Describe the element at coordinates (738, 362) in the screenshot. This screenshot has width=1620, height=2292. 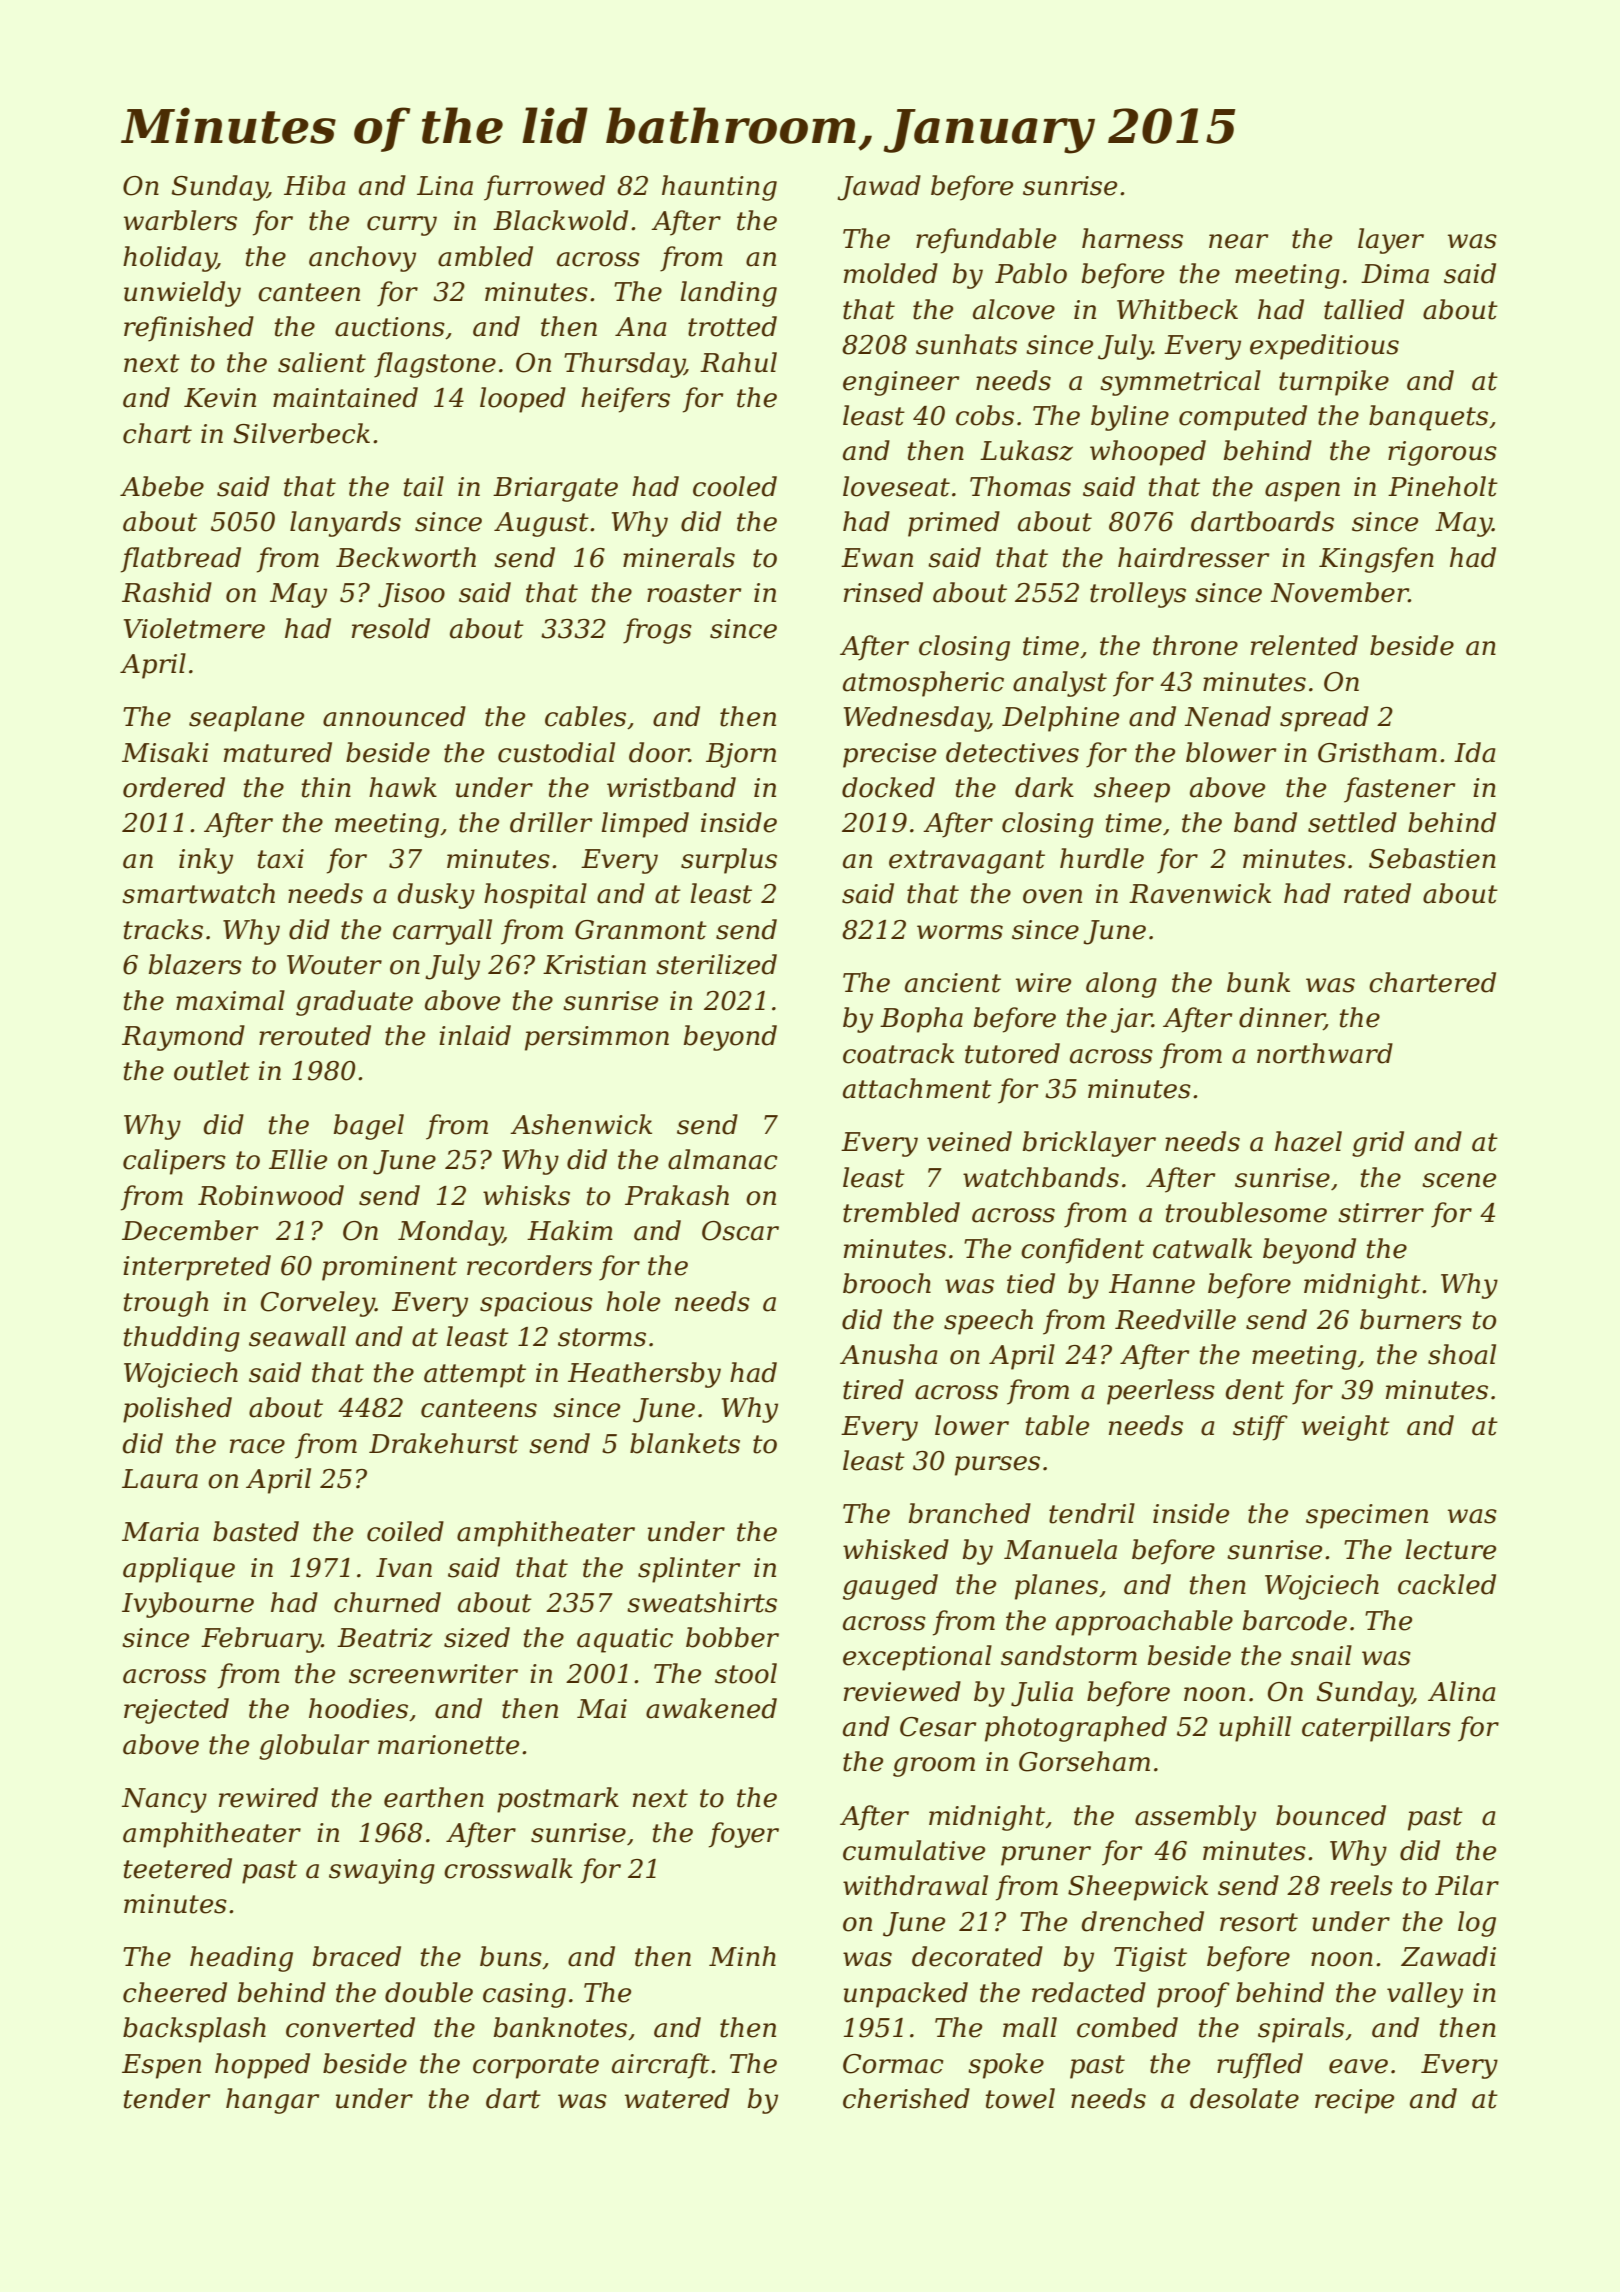
I see `Rahul` at that location.
